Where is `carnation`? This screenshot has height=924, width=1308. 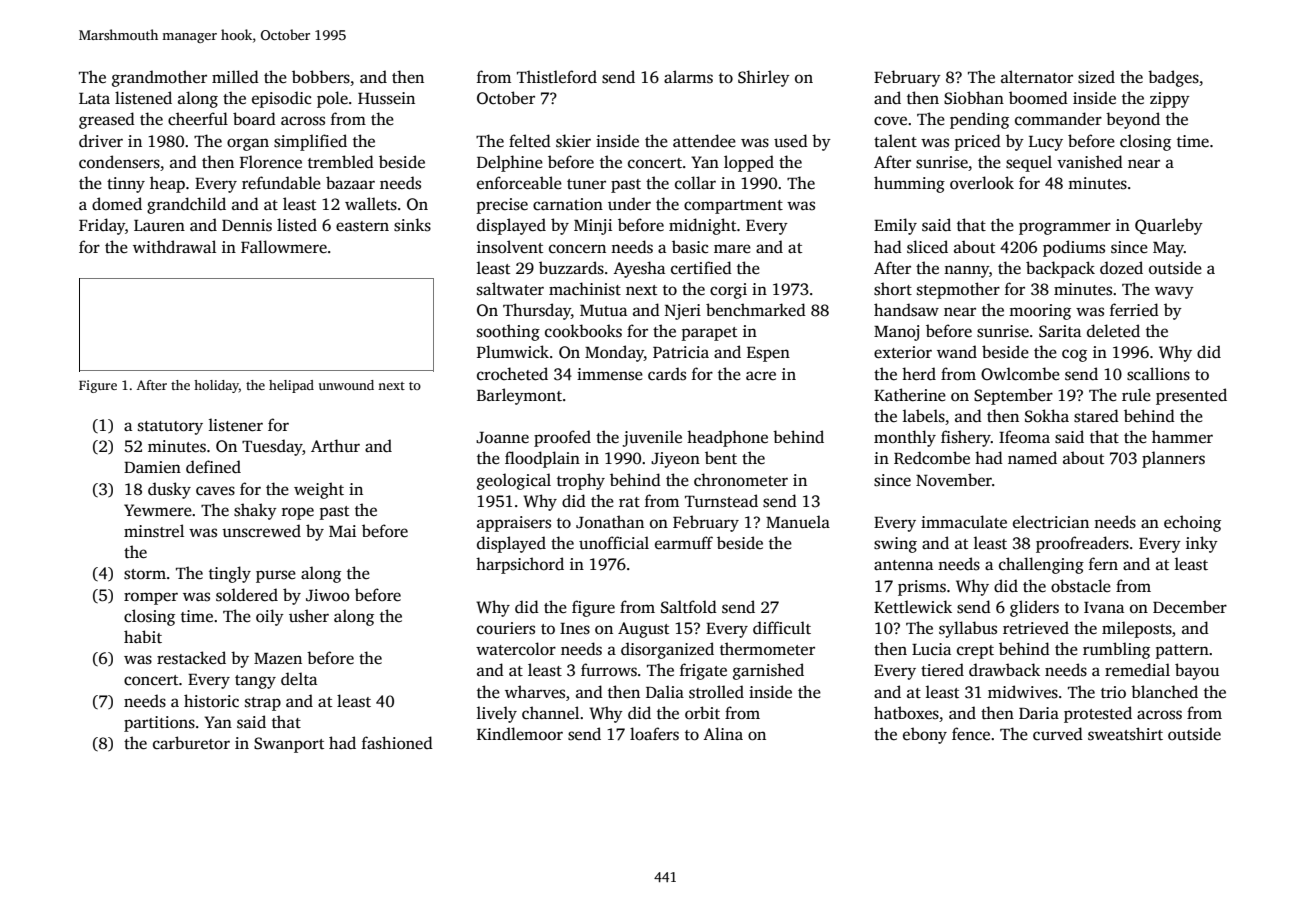 carnation is located at coordinates (568, 204).
